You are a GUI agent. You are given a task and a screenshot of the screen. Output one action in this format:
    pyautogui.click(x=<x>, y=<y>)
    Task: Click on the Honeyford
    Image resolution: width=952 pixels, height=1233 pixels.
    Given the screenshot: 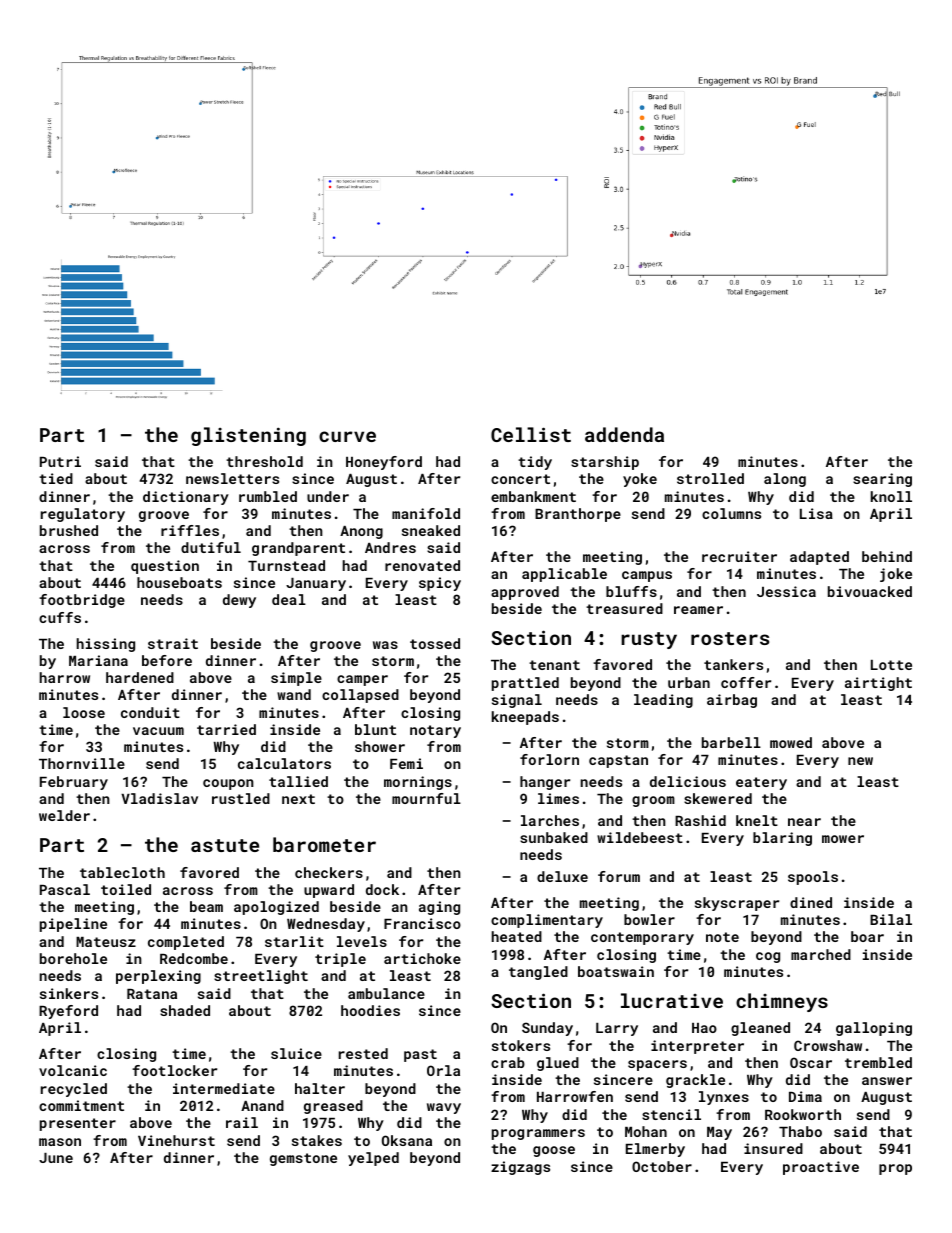 What is the action you would take?
    pyautogui.click(x=384, y=463)
